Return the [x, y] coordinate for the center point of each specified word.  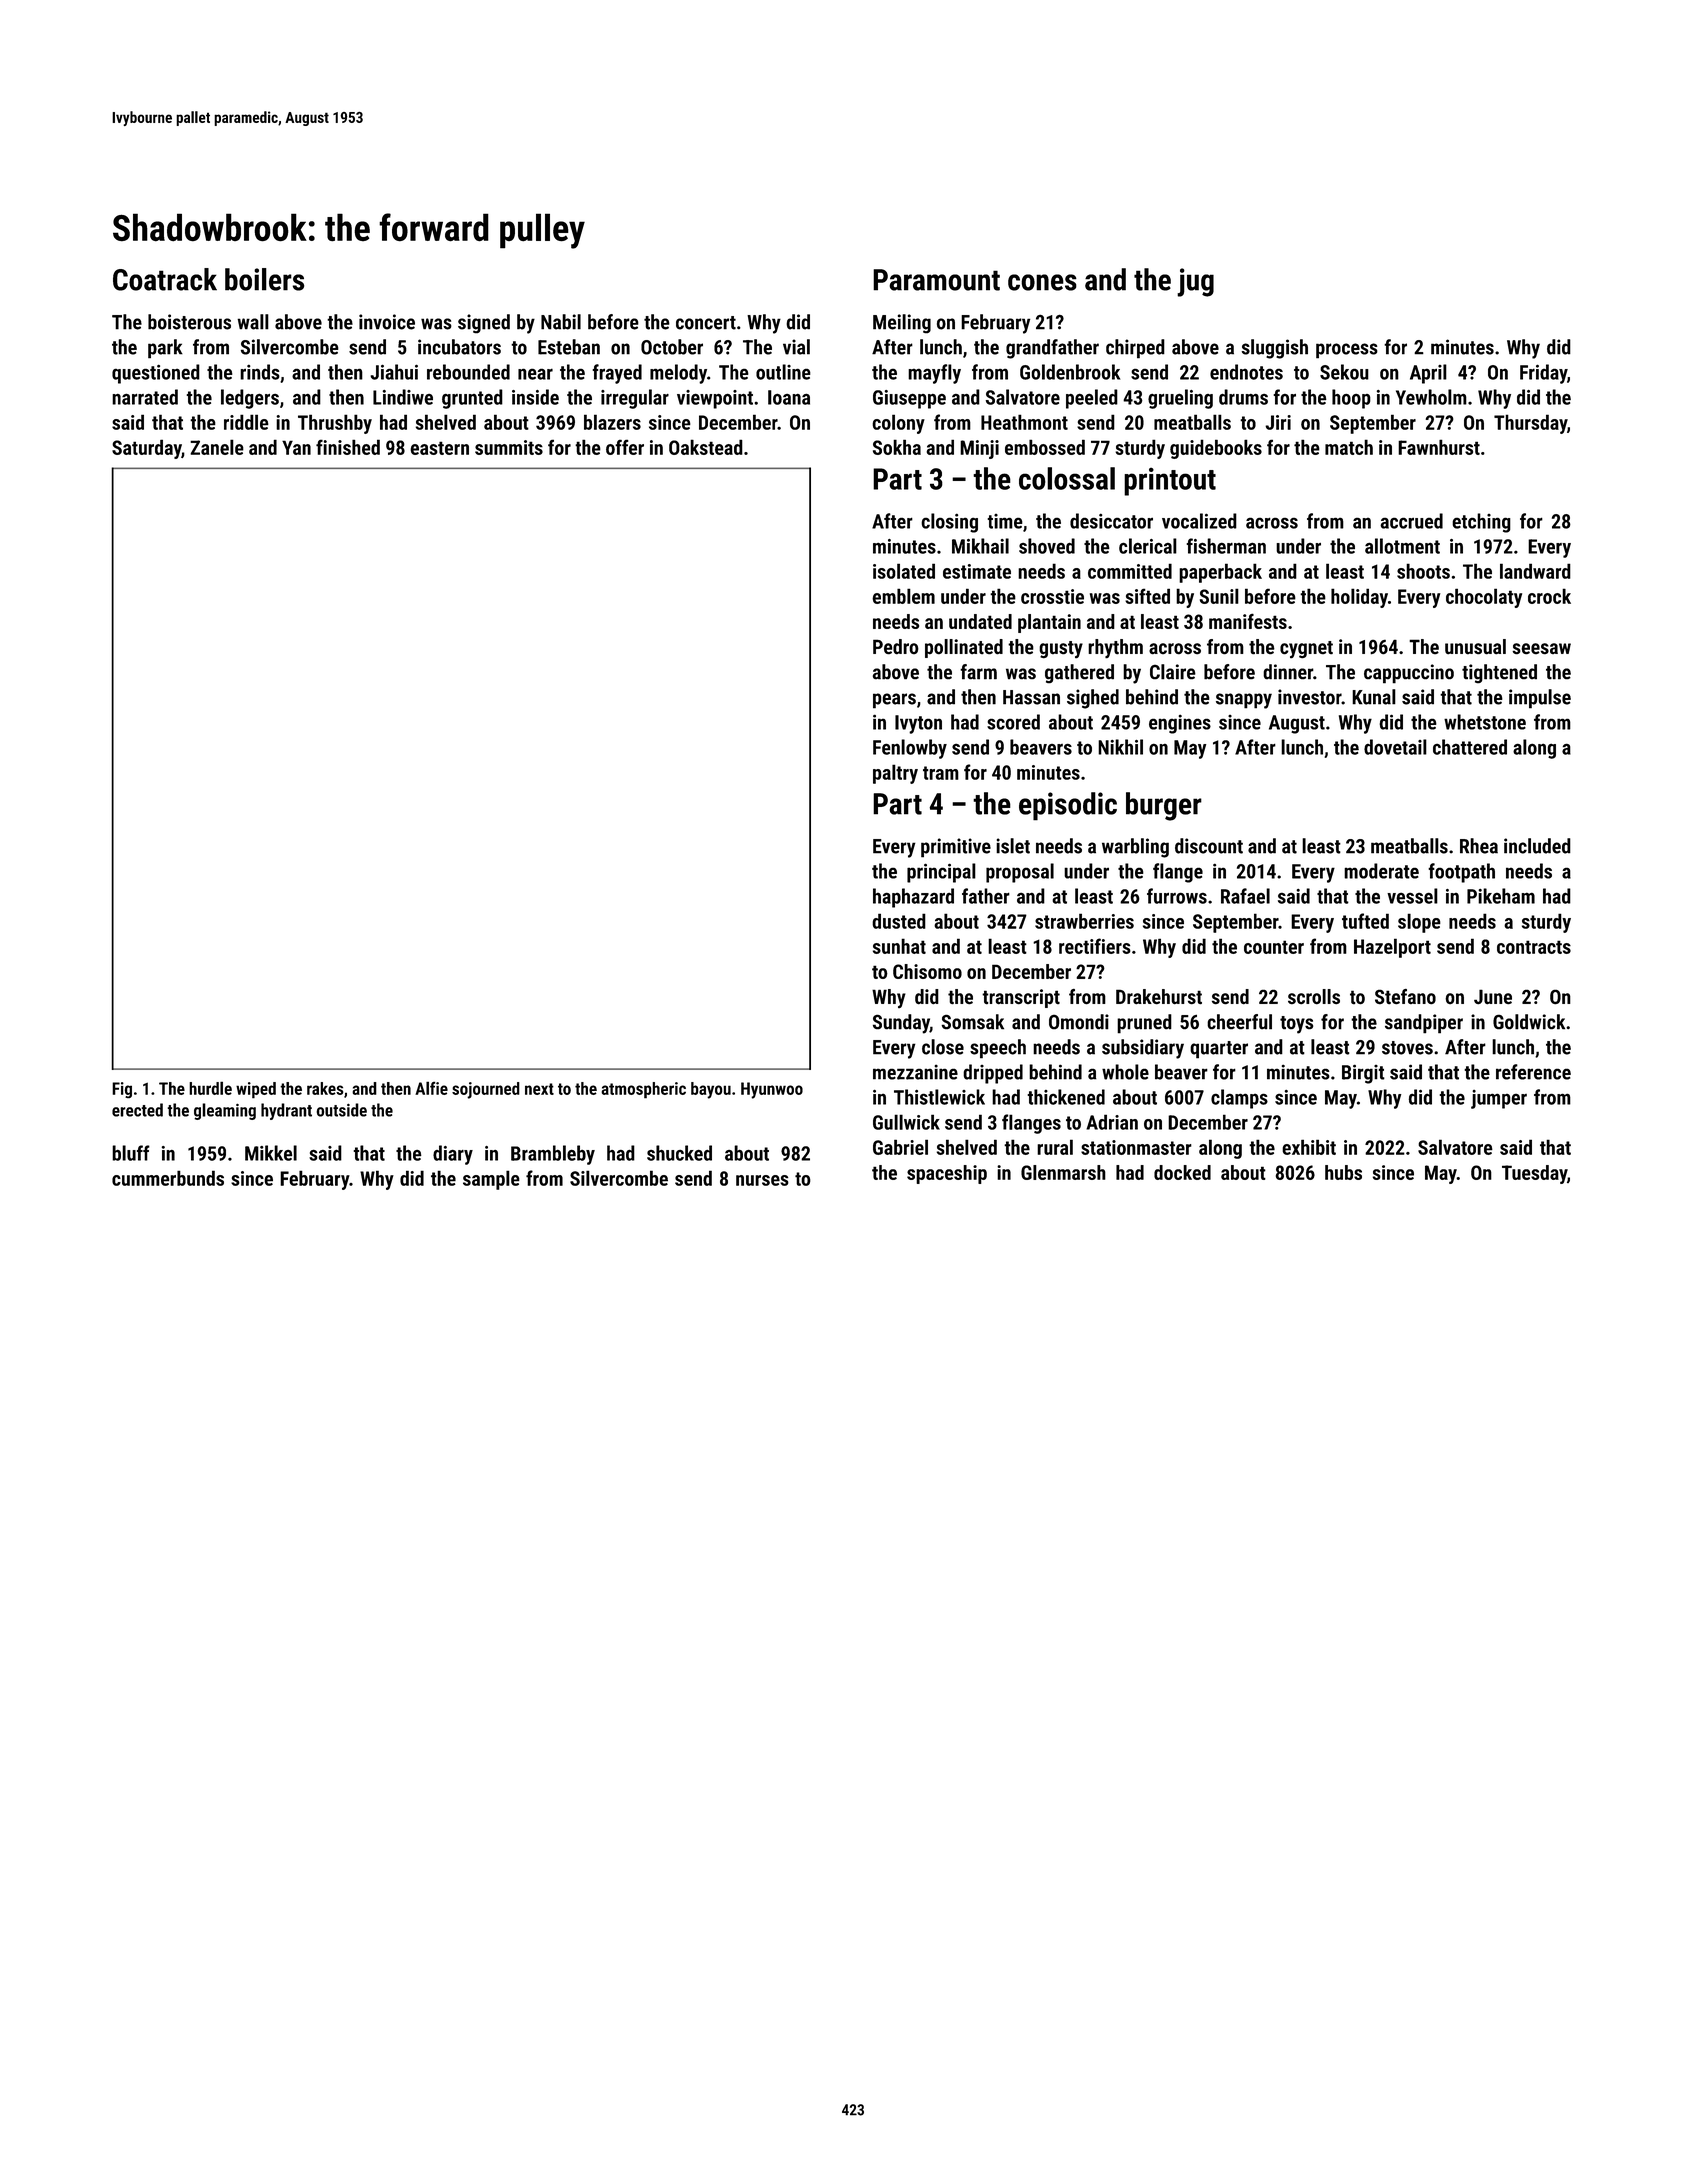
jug [1195, 282]
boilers [264, 279]
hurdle [210, 1088]
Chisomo [927, 971]
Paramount [936, 280]
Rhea [1479, 846]
